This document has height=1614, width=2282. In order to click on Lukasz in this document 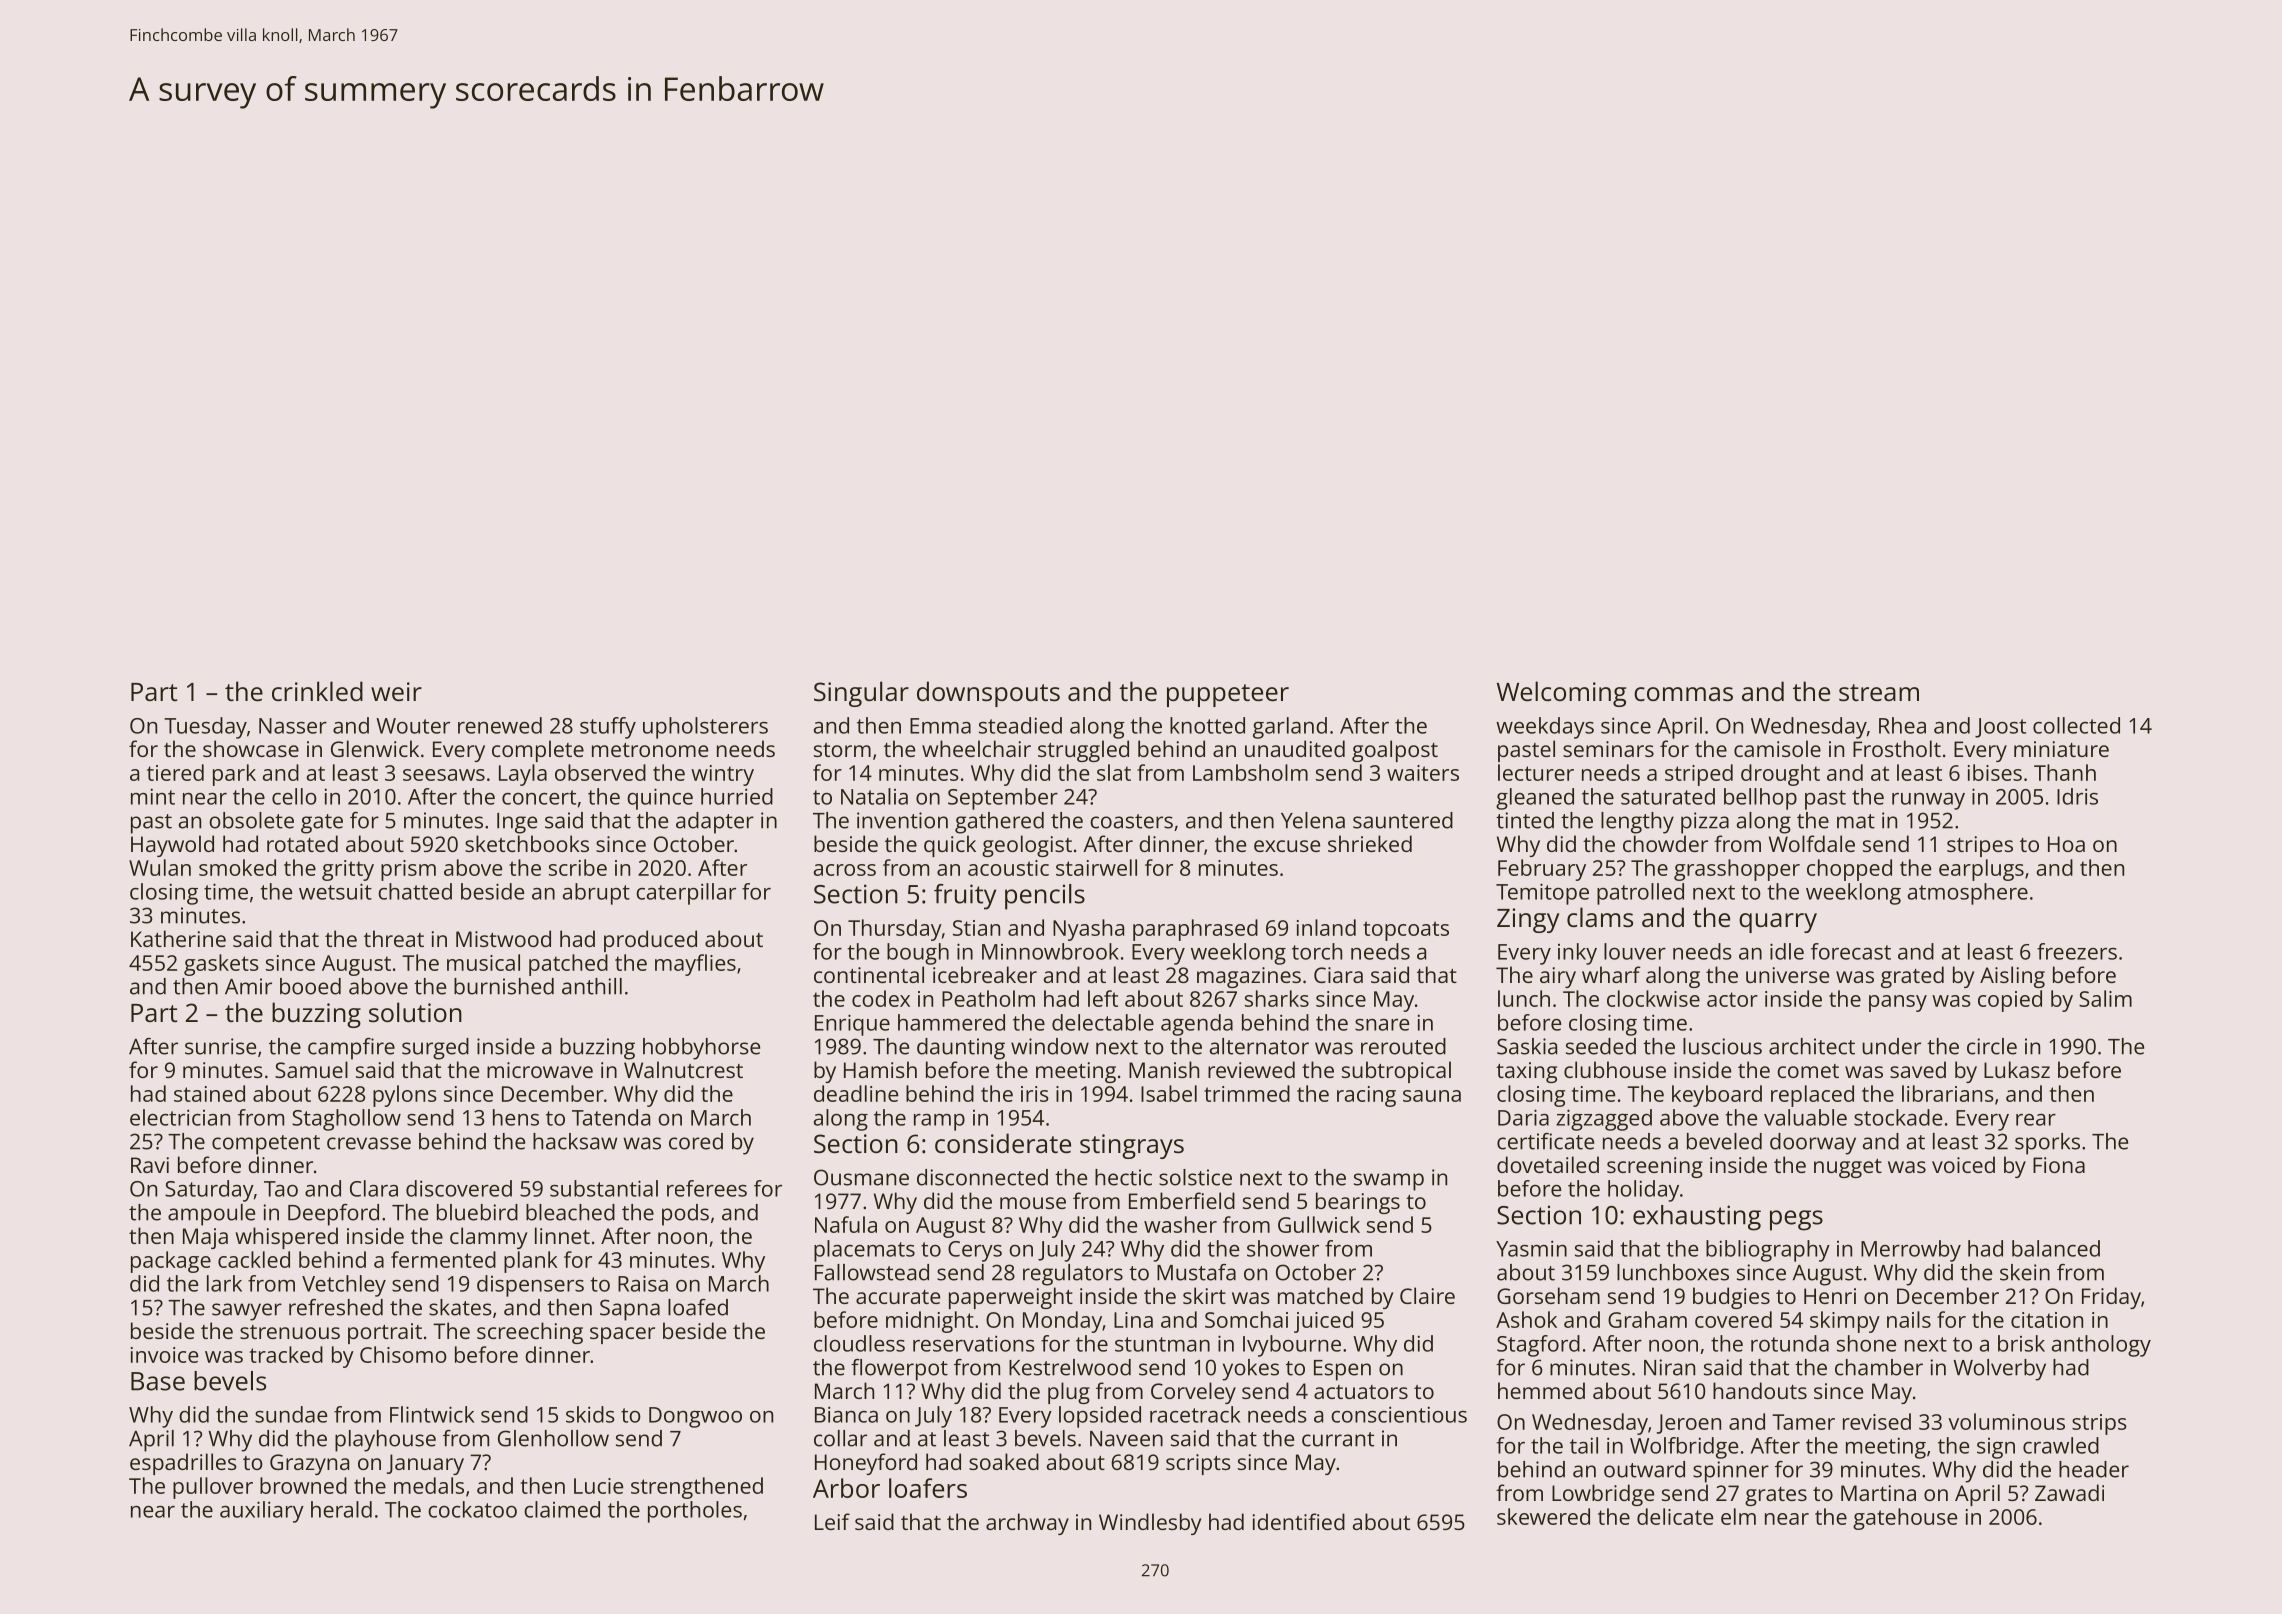, I will do `click(2017, 1069)`.
